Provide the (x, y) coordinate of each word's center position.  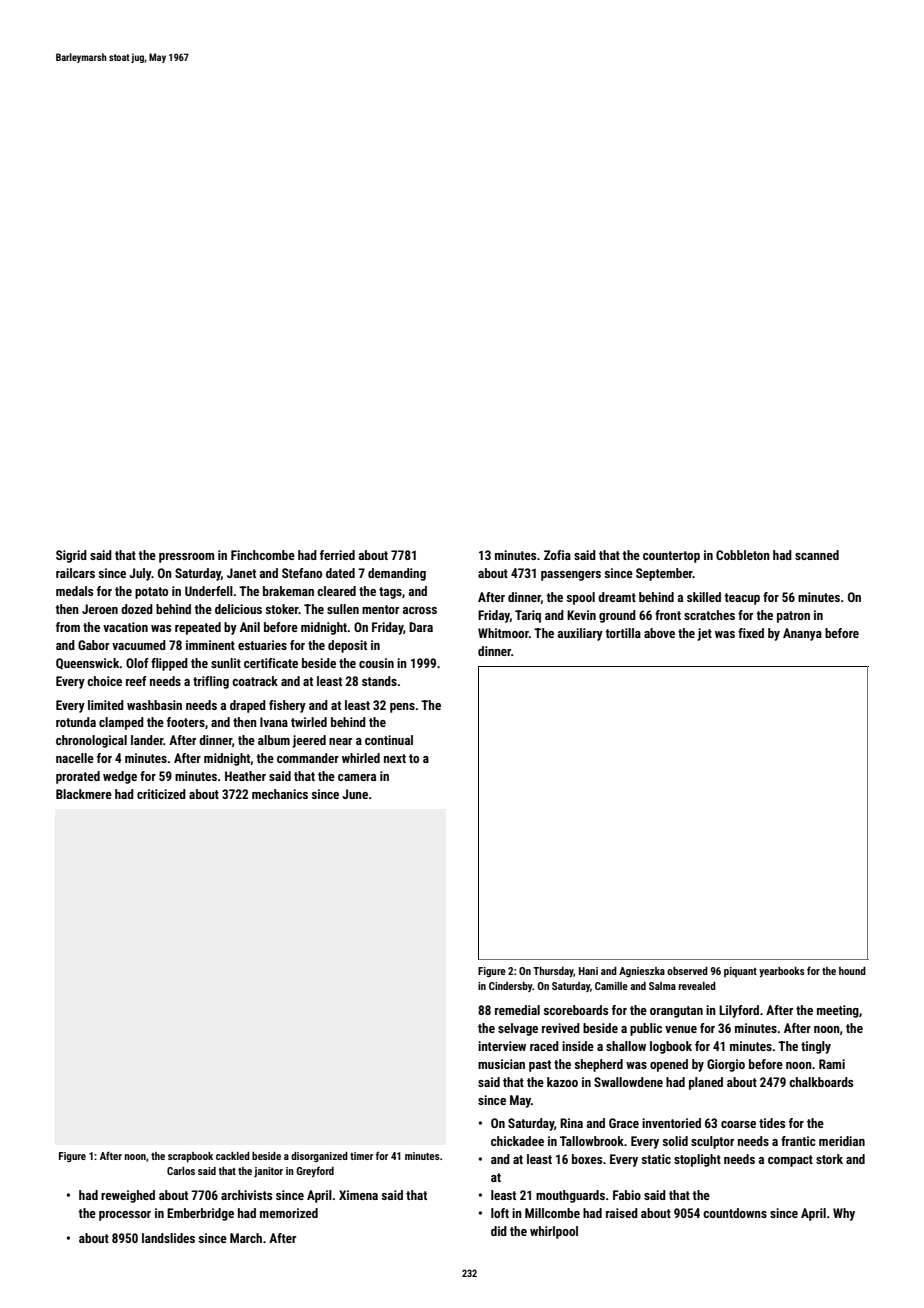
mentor (380, 609)
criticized (161, 794)
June (355, 794)
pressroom (186, 558)
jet (704, 634)
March (246, 1238)
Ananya (802, 634)
